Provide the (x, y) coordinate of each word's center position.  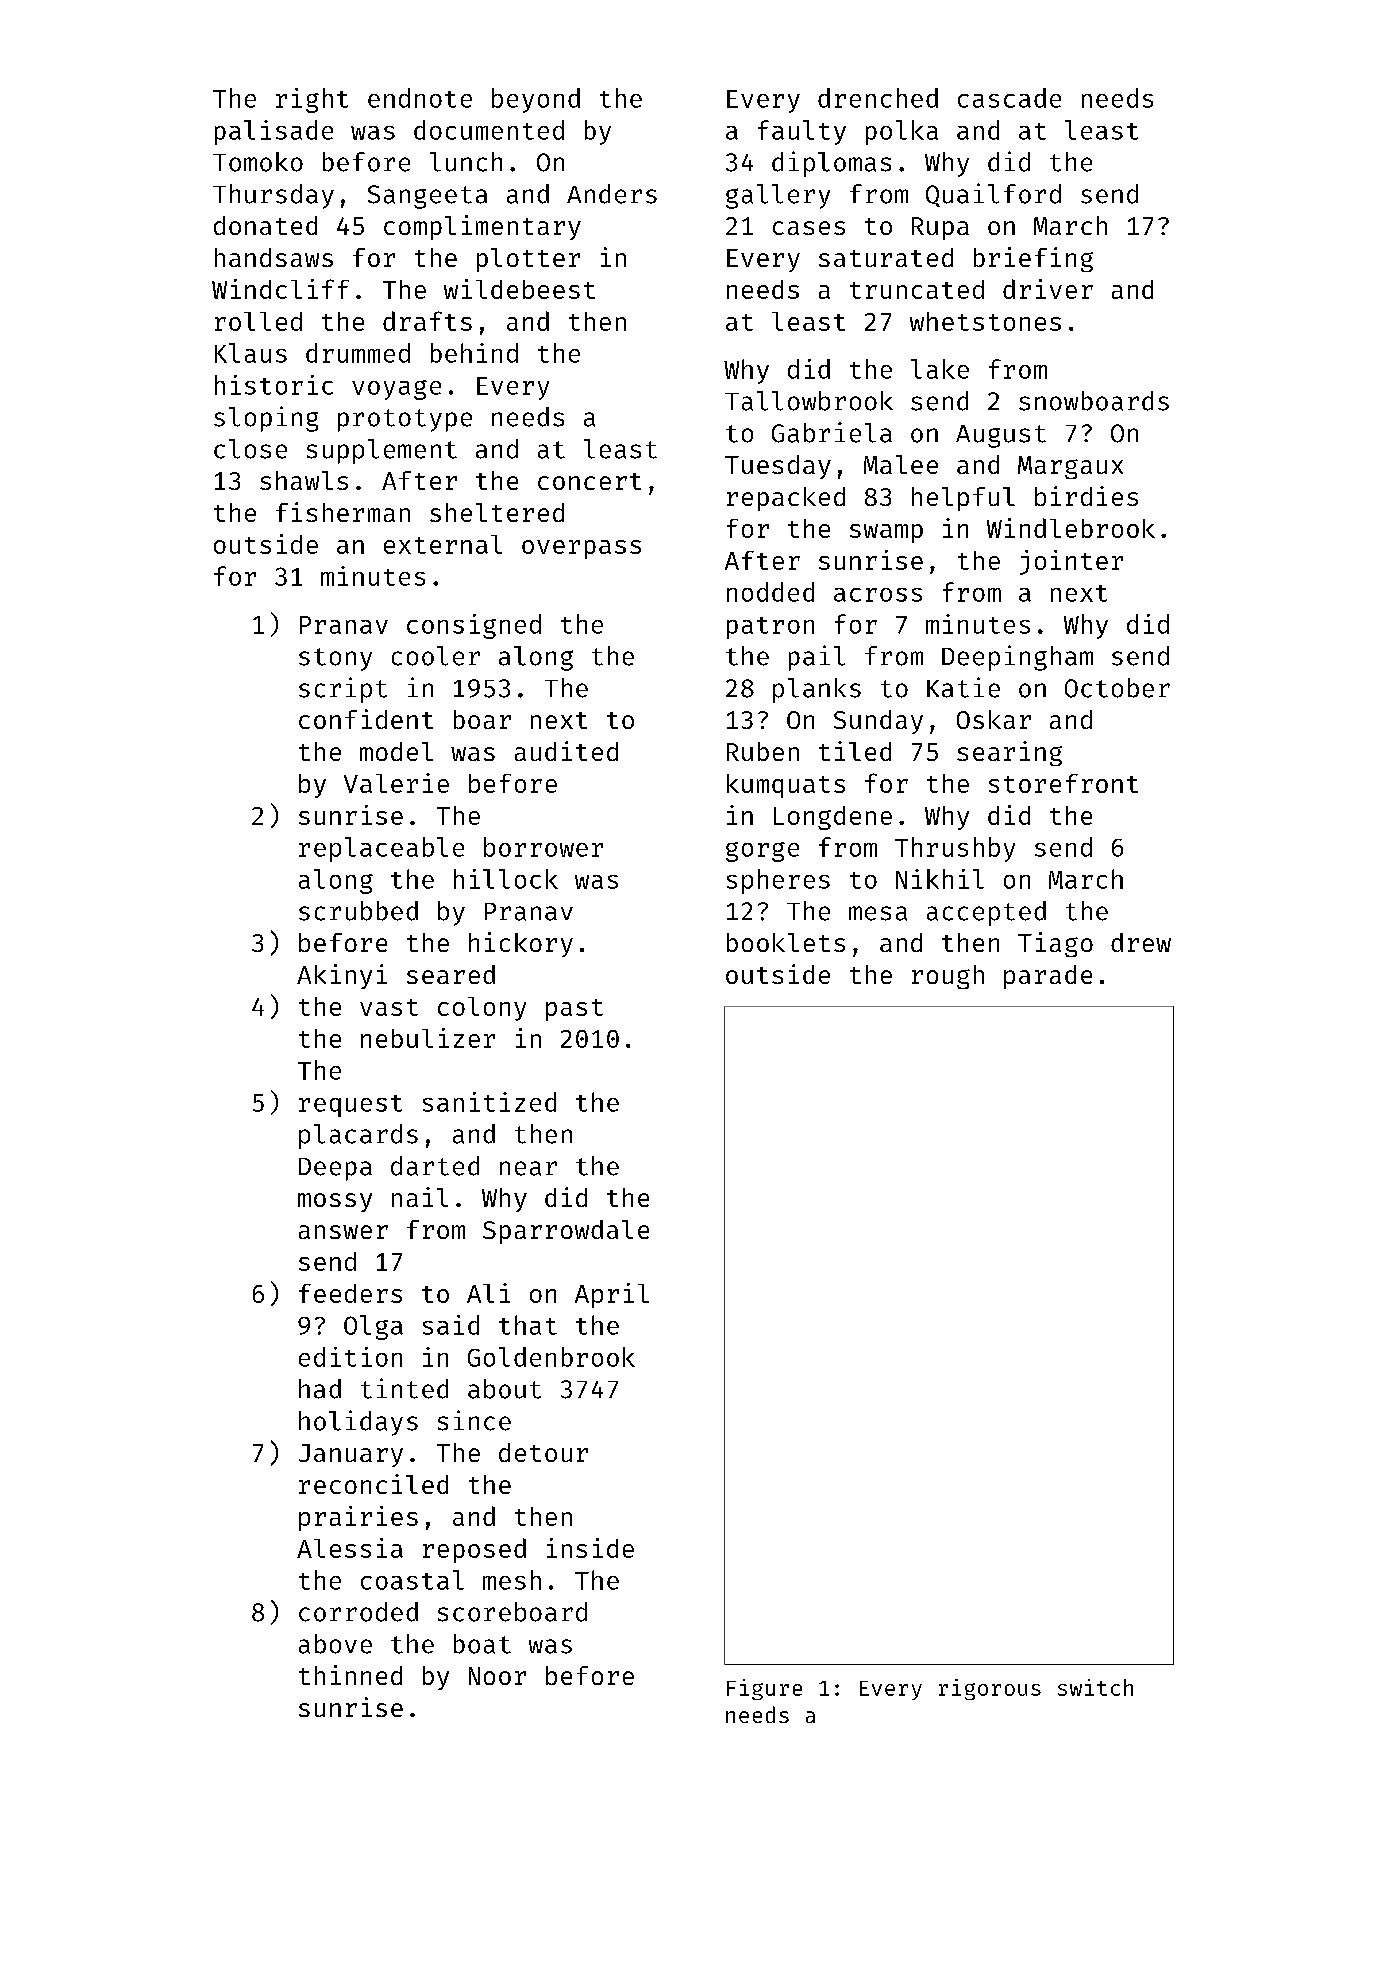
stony (335, 659)
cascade (1009, 98)
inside (590, 1548)
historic (274, 385)
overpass (581, 549)
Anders (612, 194)
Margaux (1070, 467)
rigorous (990, 1689)
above (335, 1644)
